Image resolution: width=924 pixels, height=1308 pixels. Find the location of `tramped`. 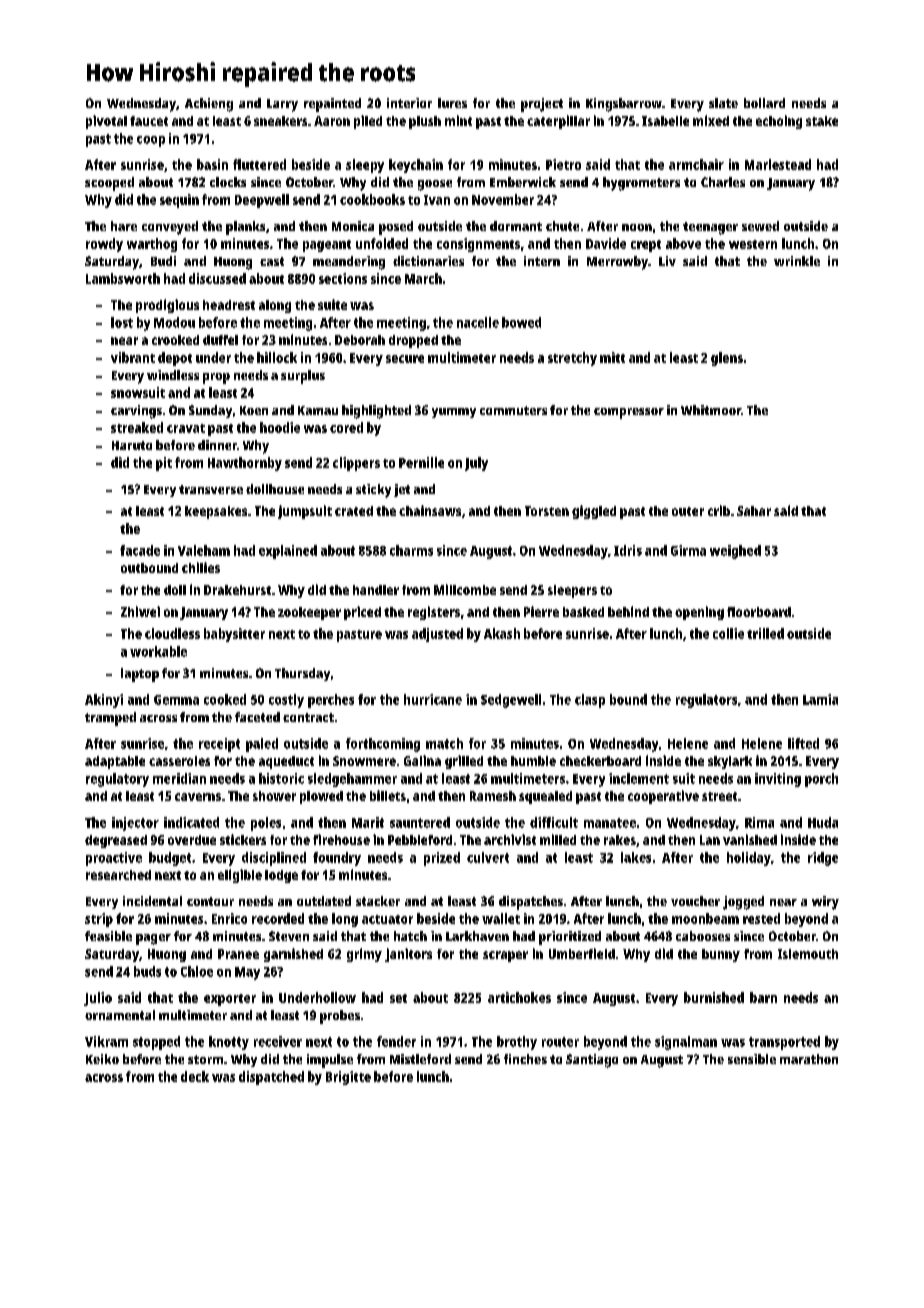

tramped is located at coordinates (110, 719).
